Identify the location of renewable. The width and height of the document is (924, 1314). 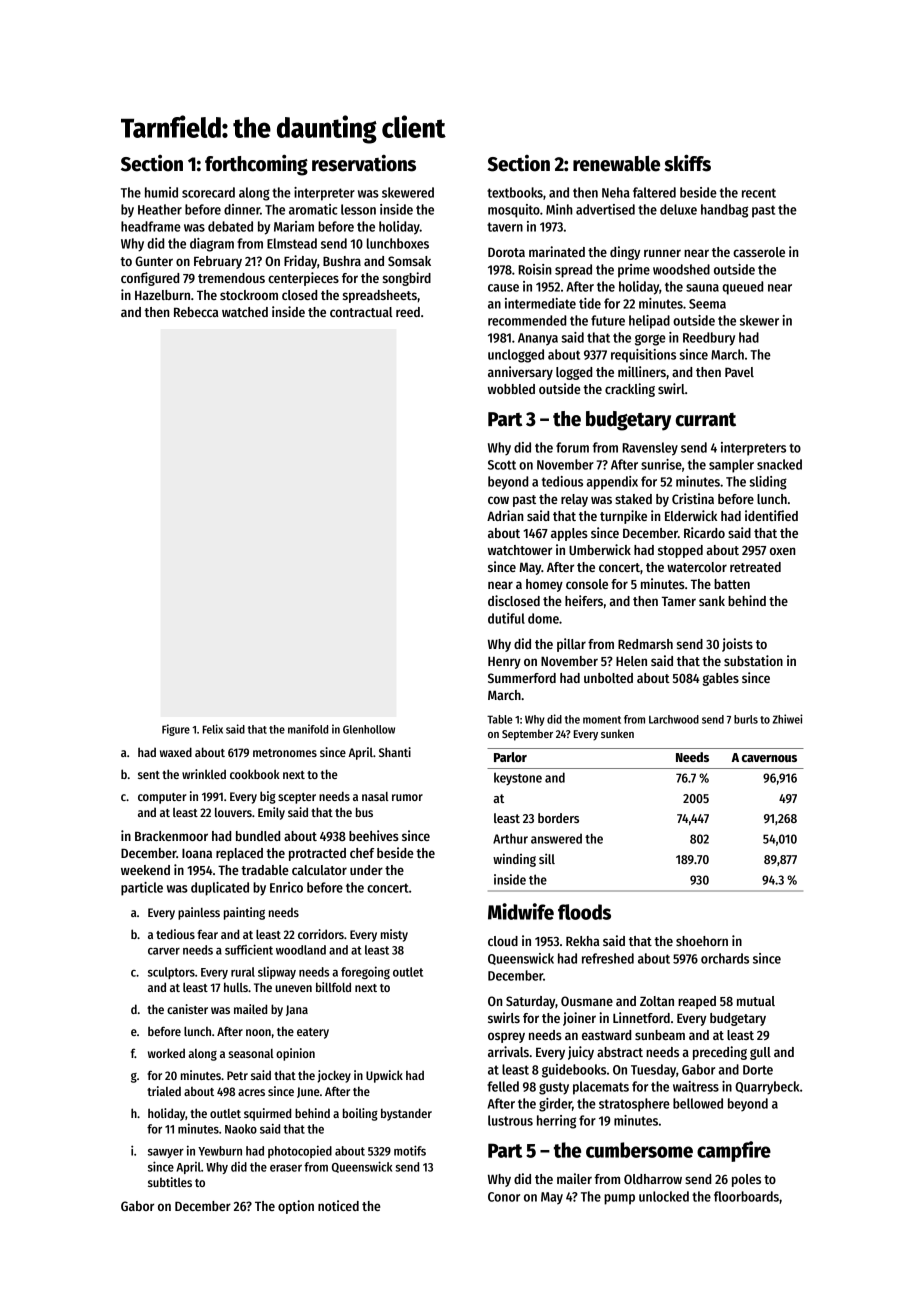
(616, 164).
